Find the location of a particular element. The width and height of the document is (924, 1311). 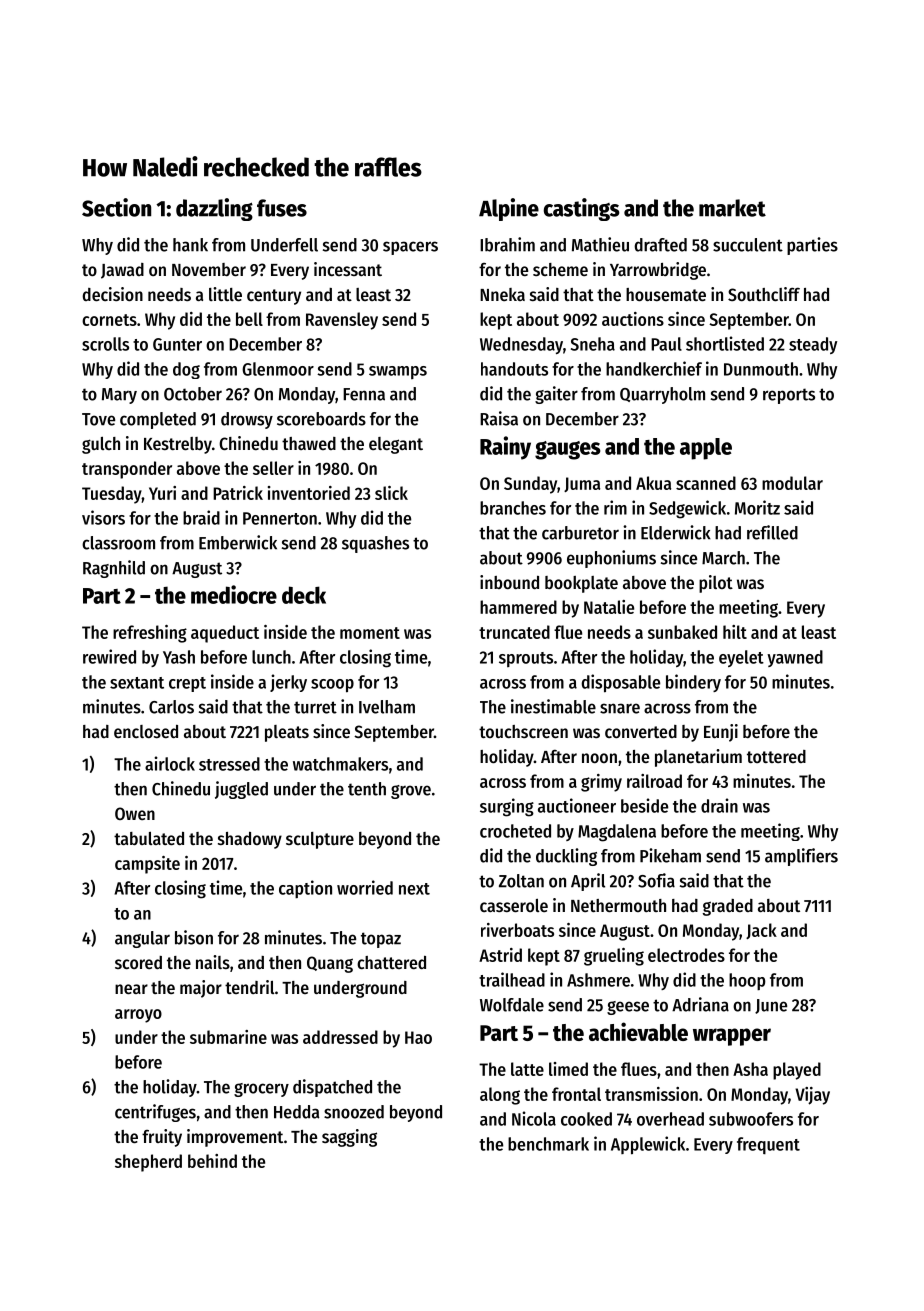

Nneka is located at coordinates (502, 294).
